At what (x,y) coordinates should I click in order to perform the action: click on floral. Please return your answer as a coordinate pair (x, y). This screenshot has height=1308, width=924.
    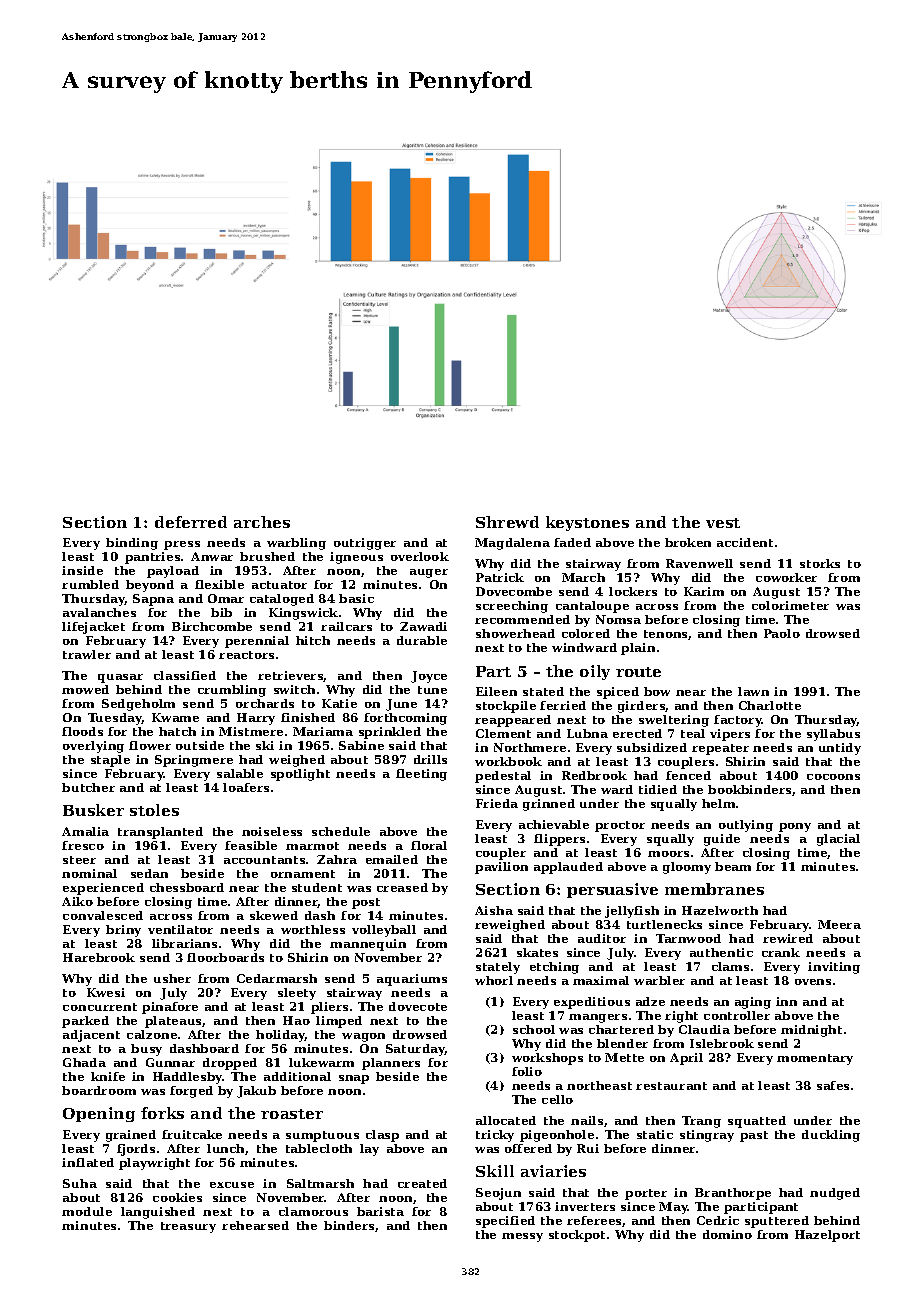
    Looking at the image, I should click on (429, 845).
